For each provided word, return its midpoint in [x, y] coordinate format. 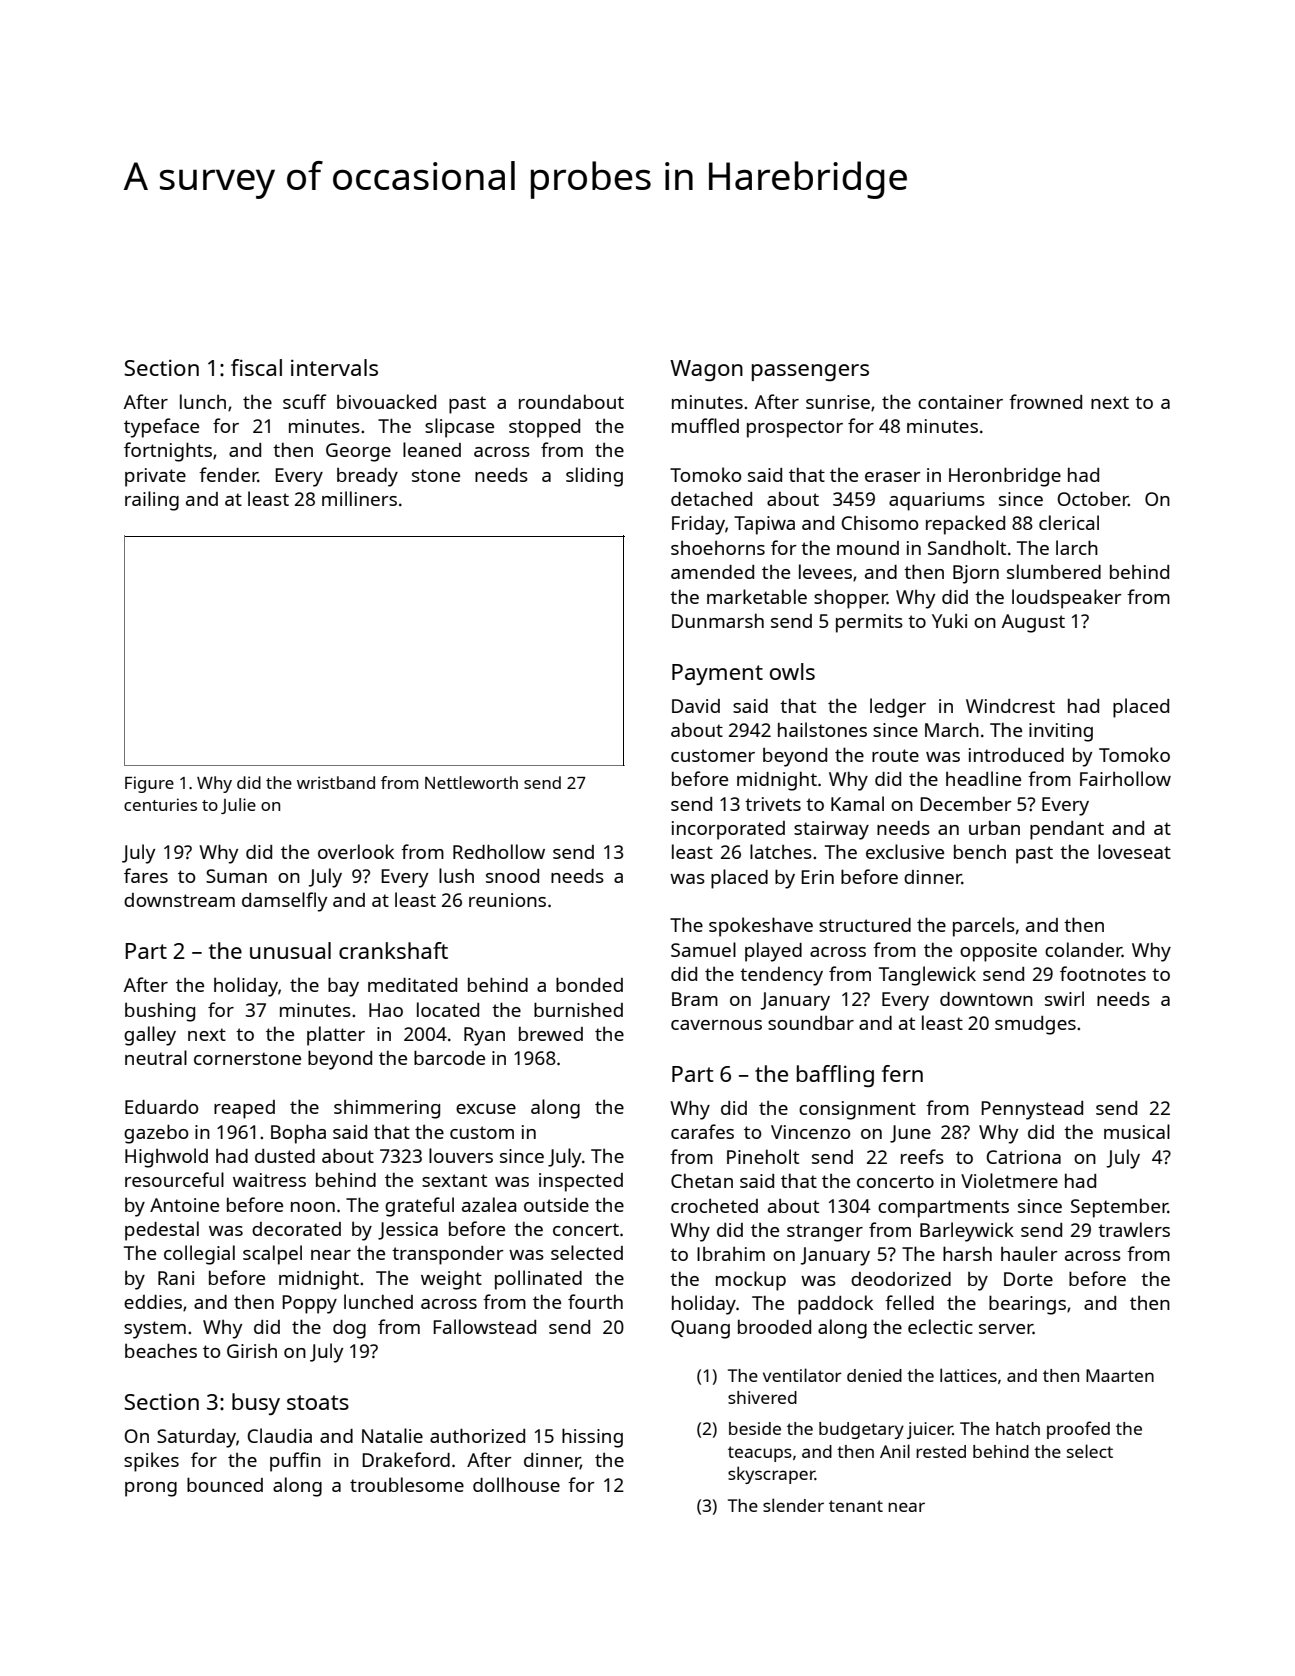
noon [313, 1207]
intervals [334, 367]
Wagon [706, 370]
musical [1137, 1131]
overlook [356, 851]
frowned [1045, 401]
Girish [252, 1351]
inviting [1061, 732]
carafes [702, 1131]
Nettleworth [471, 782]
